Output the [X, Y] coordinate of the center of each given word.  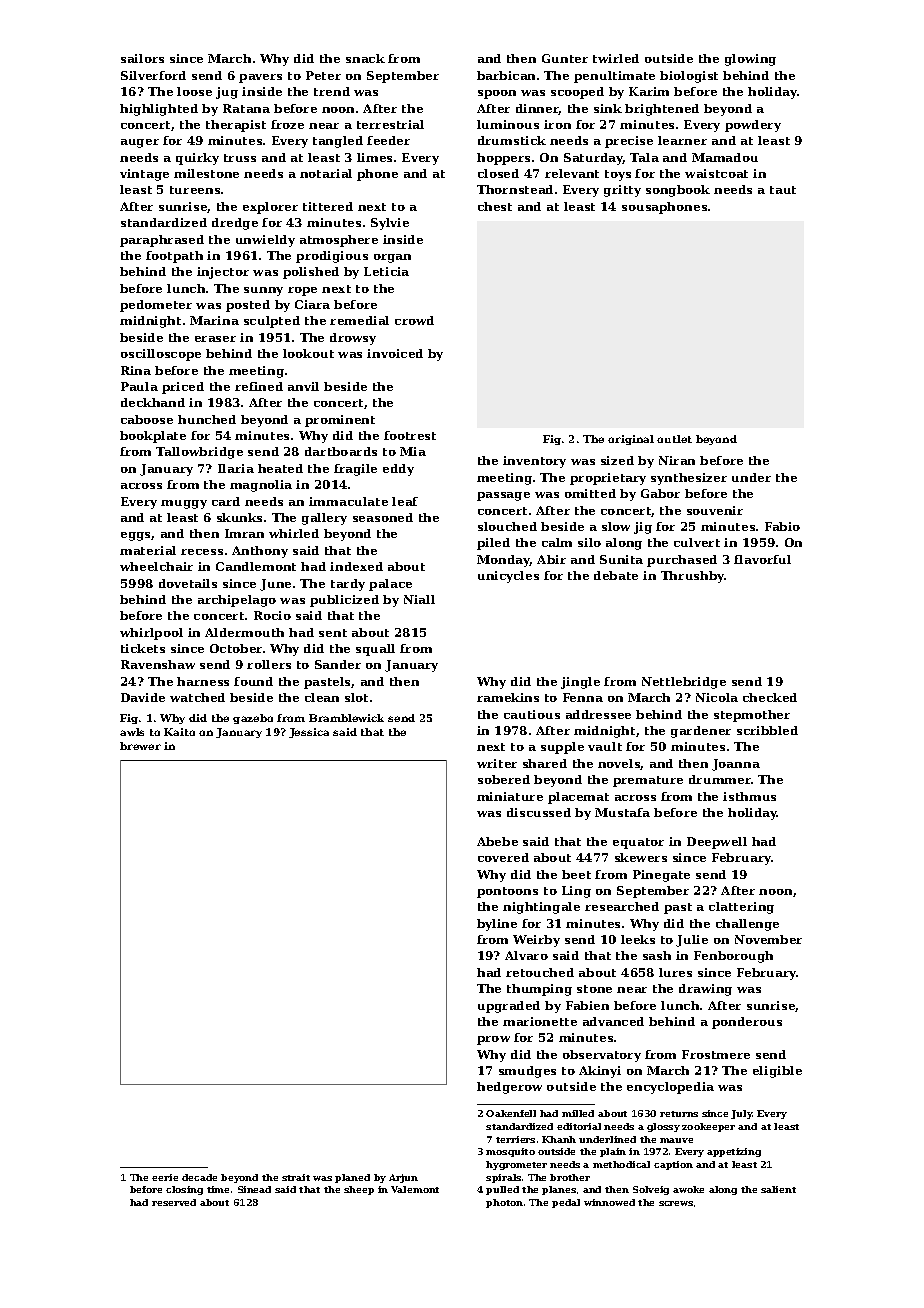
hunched [207, 419]
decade [199, 1177]
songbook [678, 191]
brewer [140, 746]
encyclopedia [670, 1088]
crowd [414, 320]
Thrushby [693, 577]
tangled [338, 142]
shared [545, 763]
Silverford [153, 75]
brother [570, 1177]
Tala [644, 157]
